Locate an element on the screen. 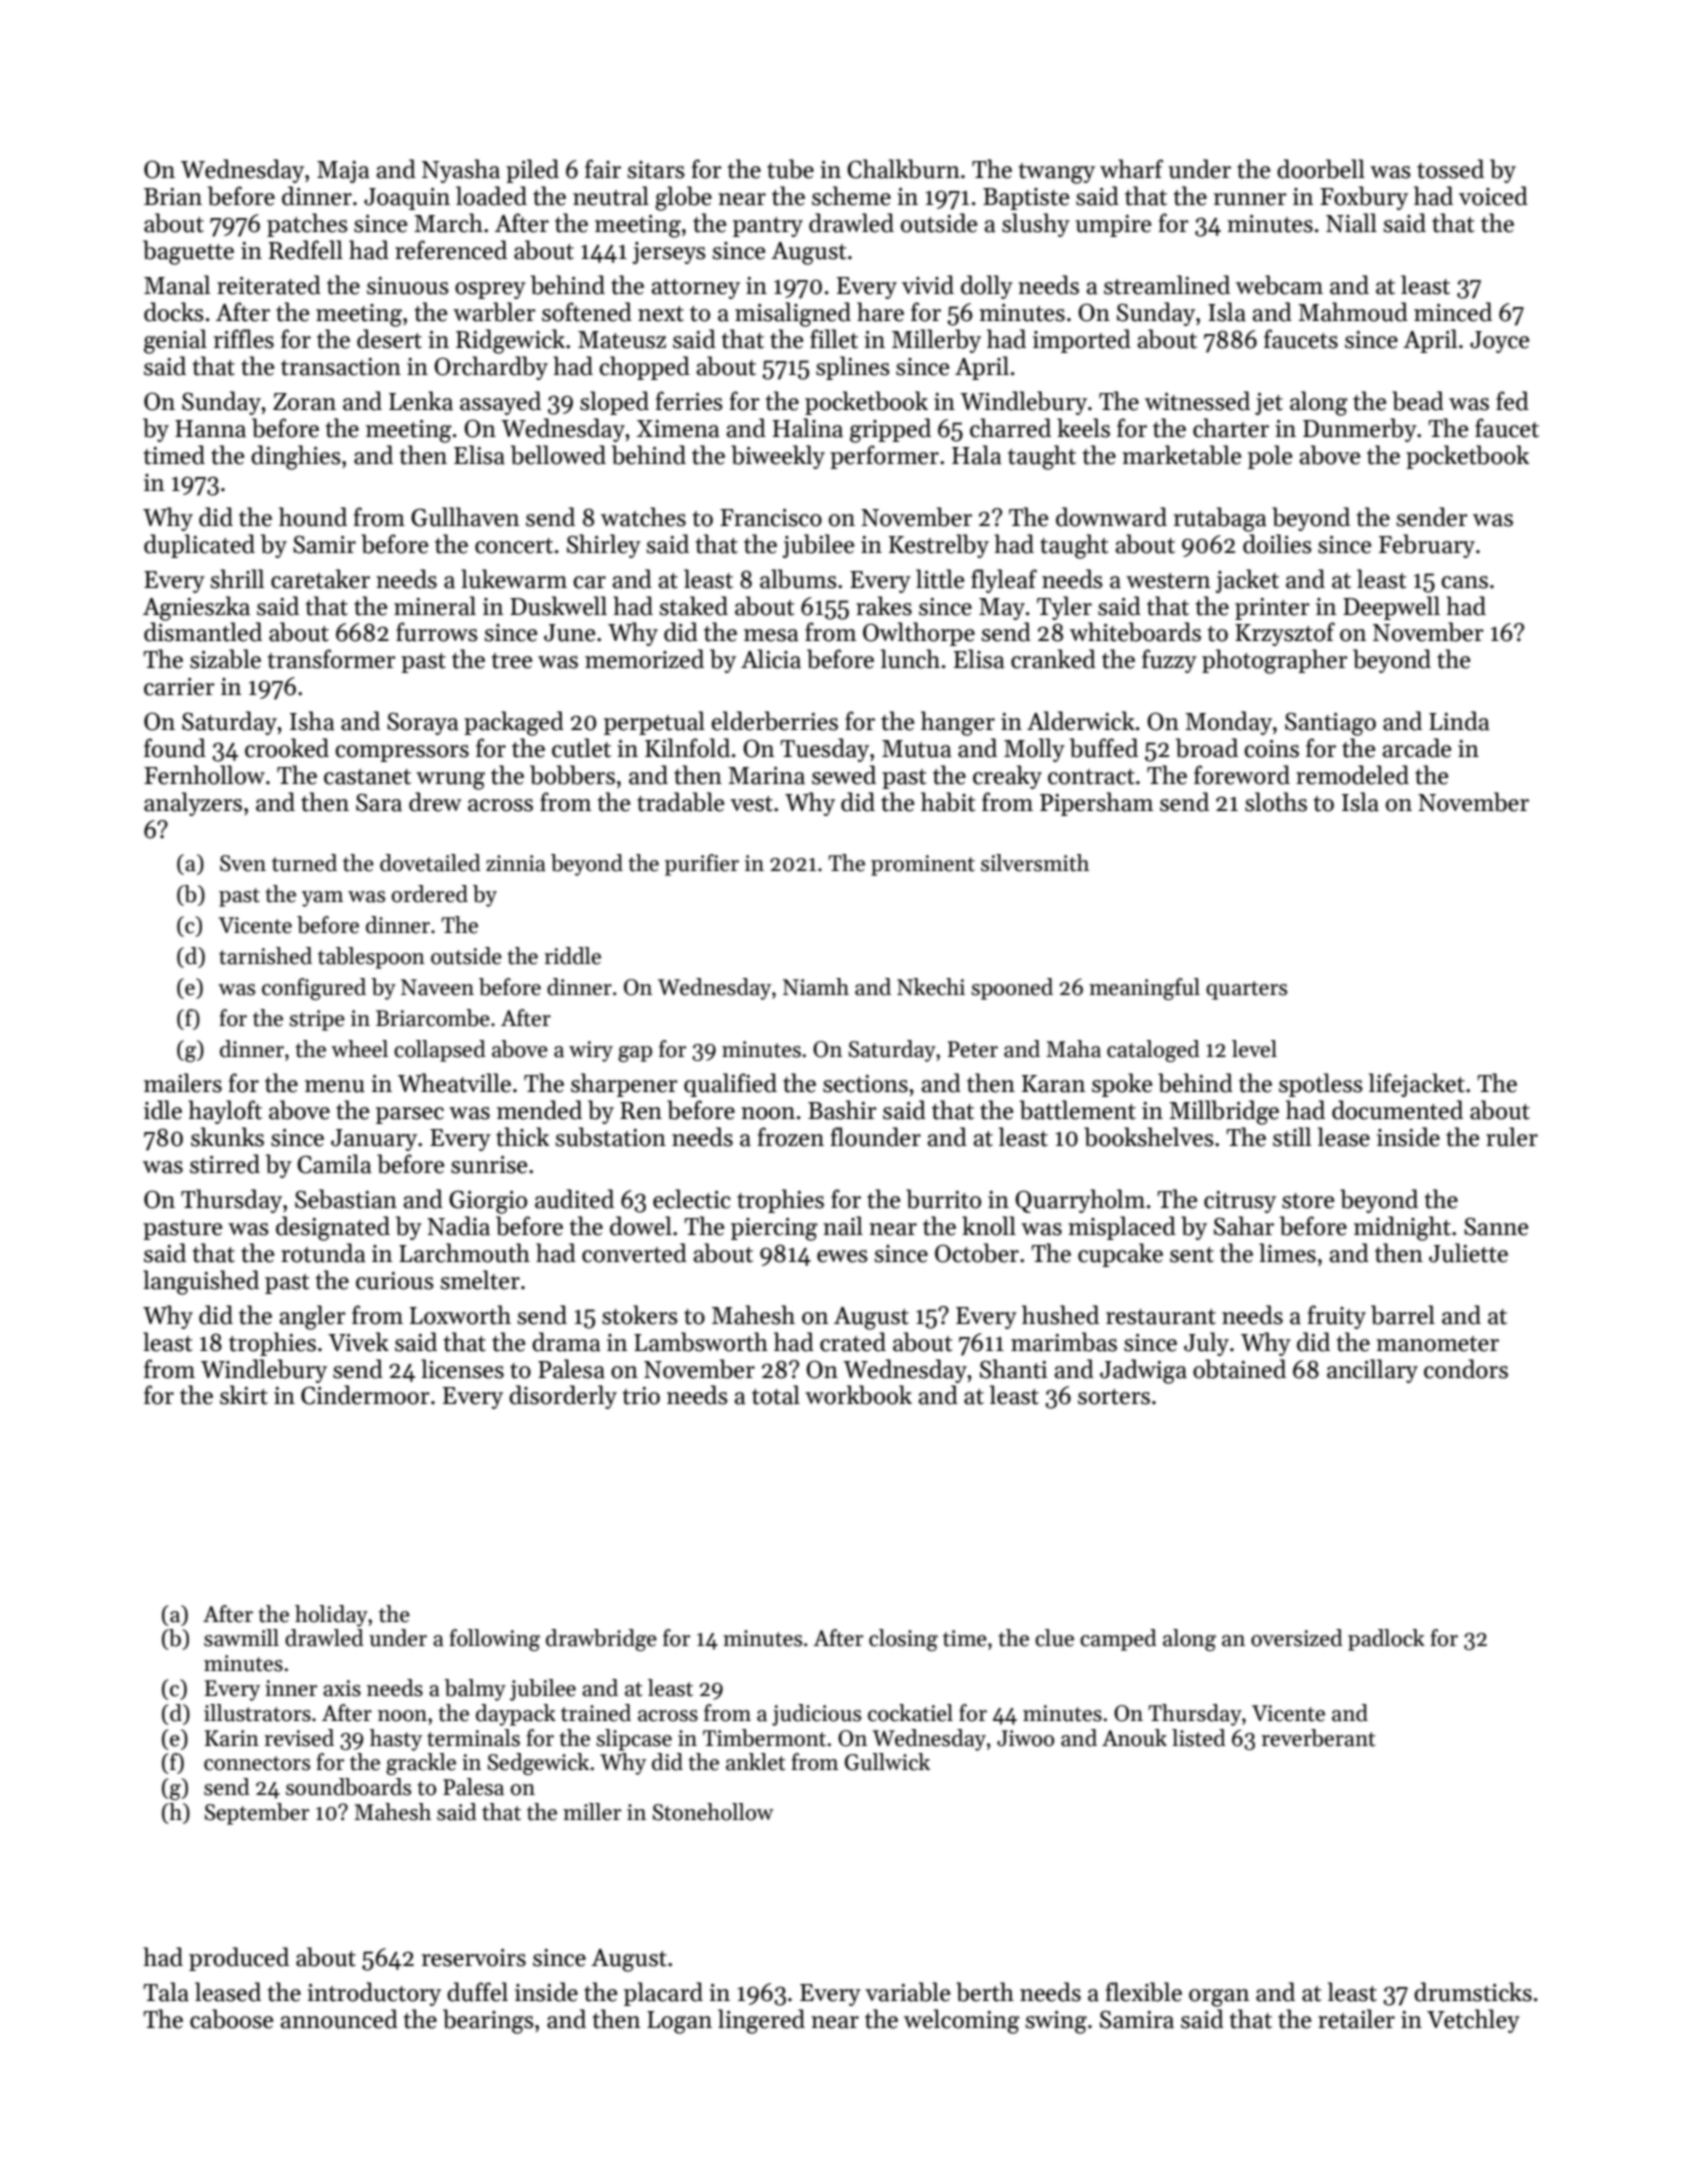 The height and width of the screenshot is (2178, 1683). arcade is located at coordinates (1416, 748).
